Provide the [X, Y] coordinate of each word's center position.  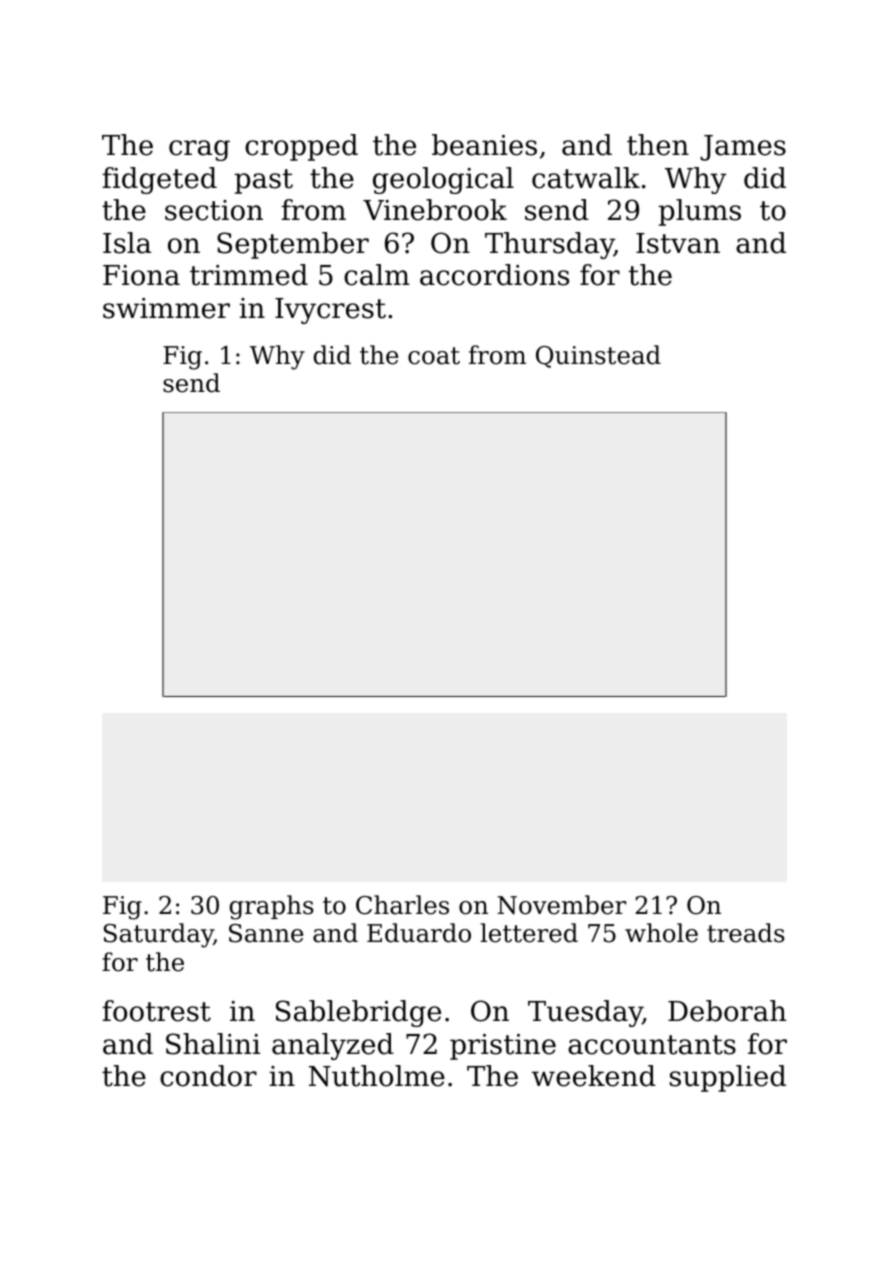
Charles [402, 905]
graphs [271, 907]
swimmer [166, 308]
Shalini [213, 1044]
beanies [484, 145]
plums [700, 212]
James [743, 148]
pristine [503, 1047]
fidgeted [159, 180]
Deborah [727, 1011]
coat [434, 356]
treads [746, 933]
